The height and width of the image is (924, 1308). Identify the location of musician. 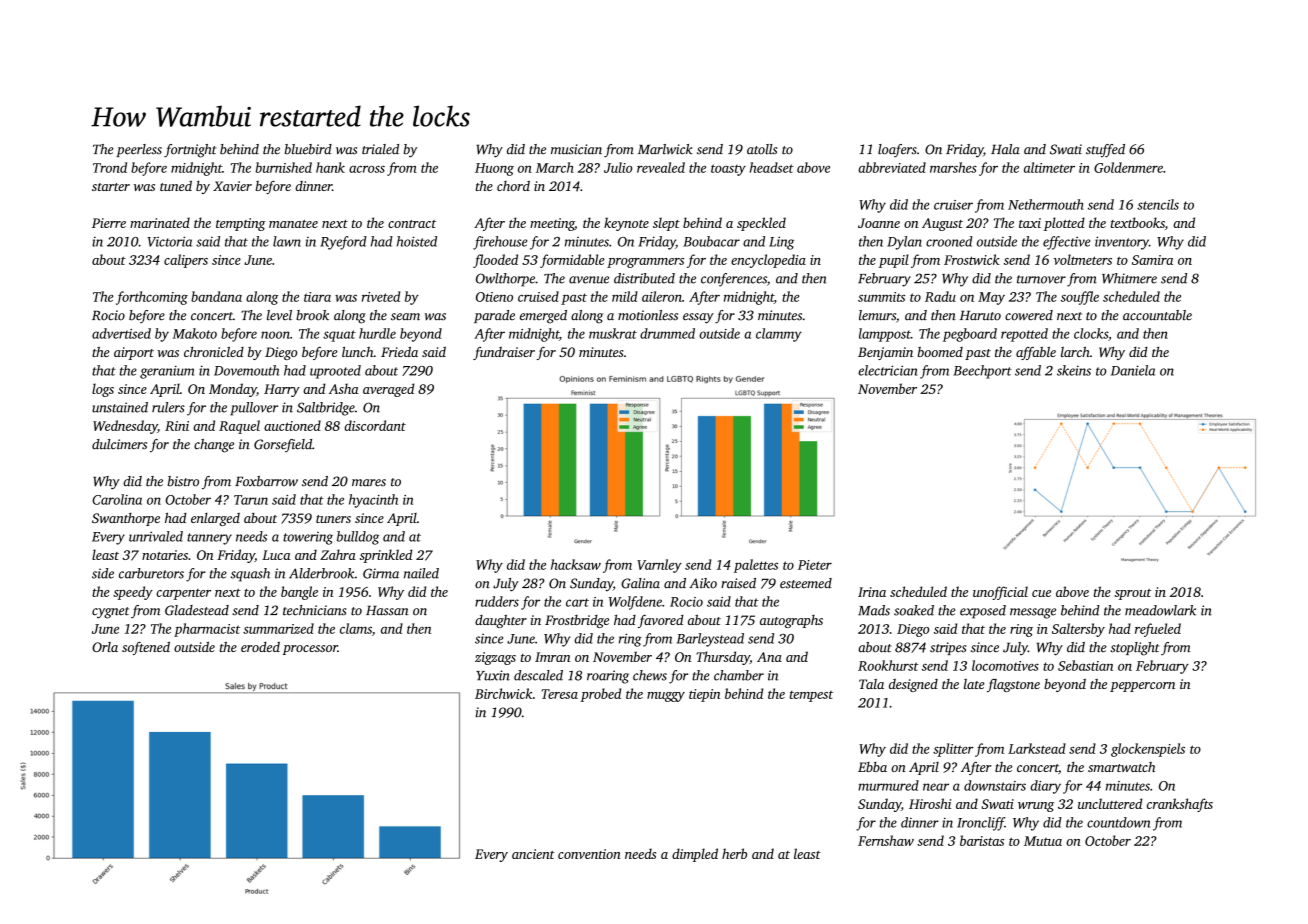
(576, 149).
